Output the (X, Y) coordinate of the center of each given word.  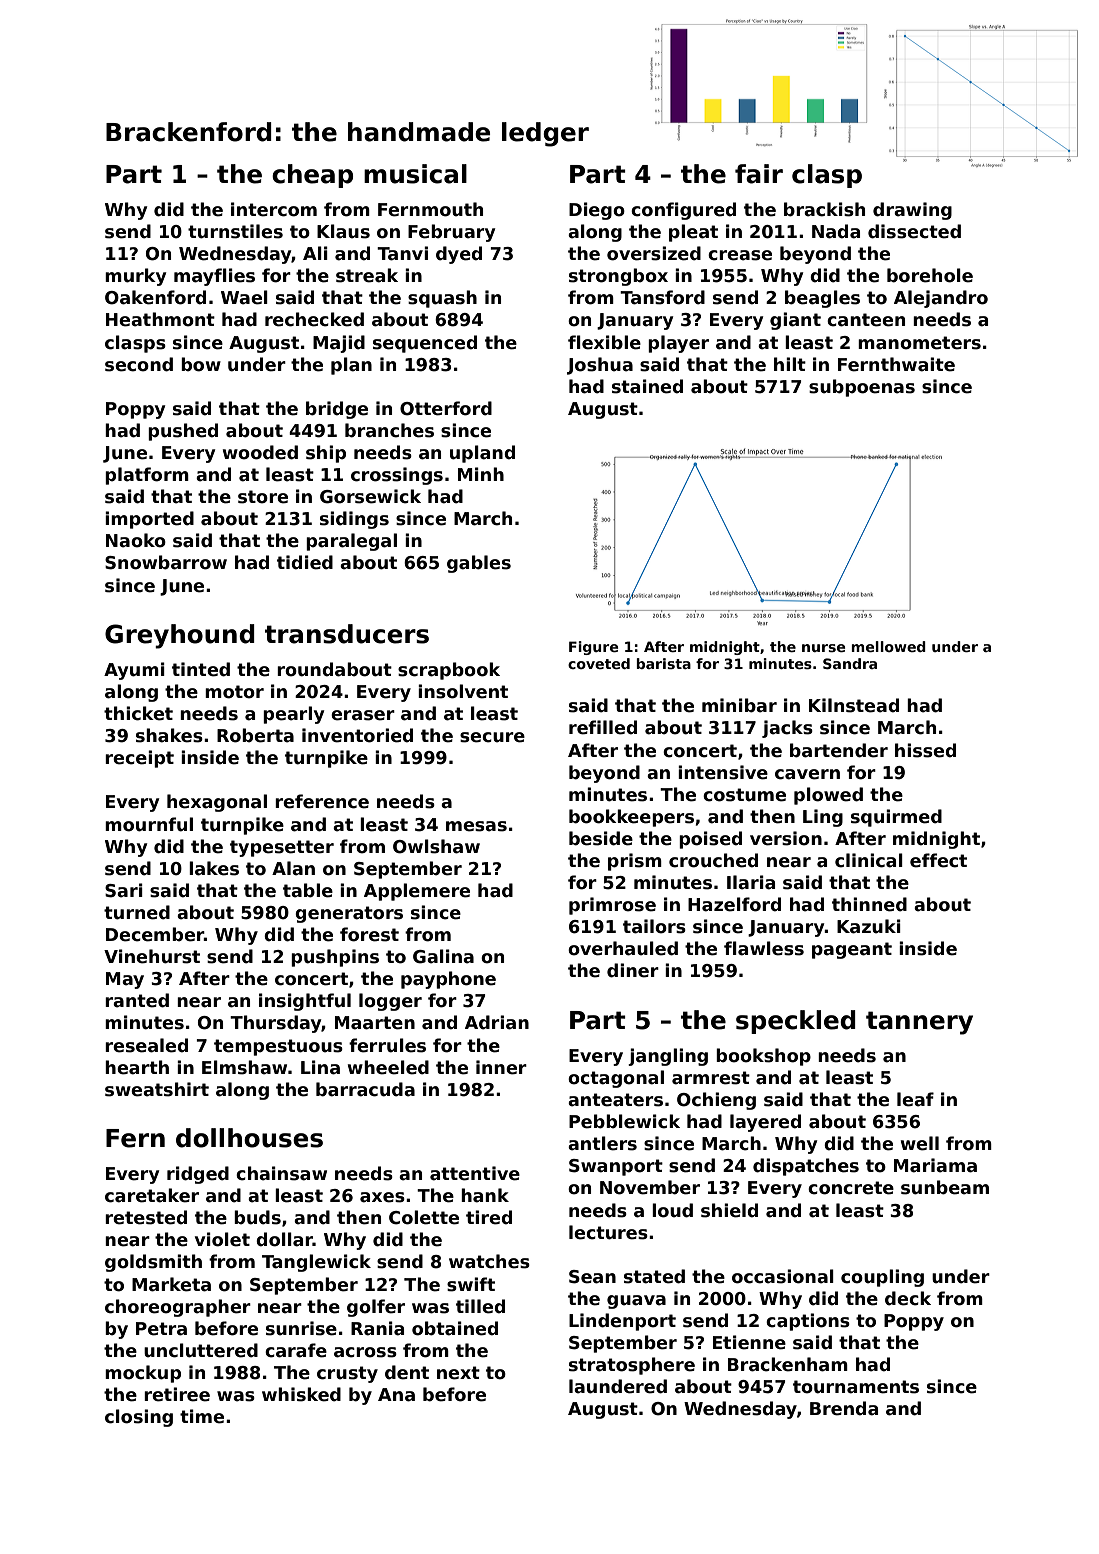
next (458, 1373)
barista (663, 663)
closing (139, 1418)
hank (485, 1195)
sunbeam (945, 1187)
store (263, 497)
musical (415, 174)
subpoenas (862, 388)
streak (367, 275)
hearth (137, 1067)
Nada (836, 231)
